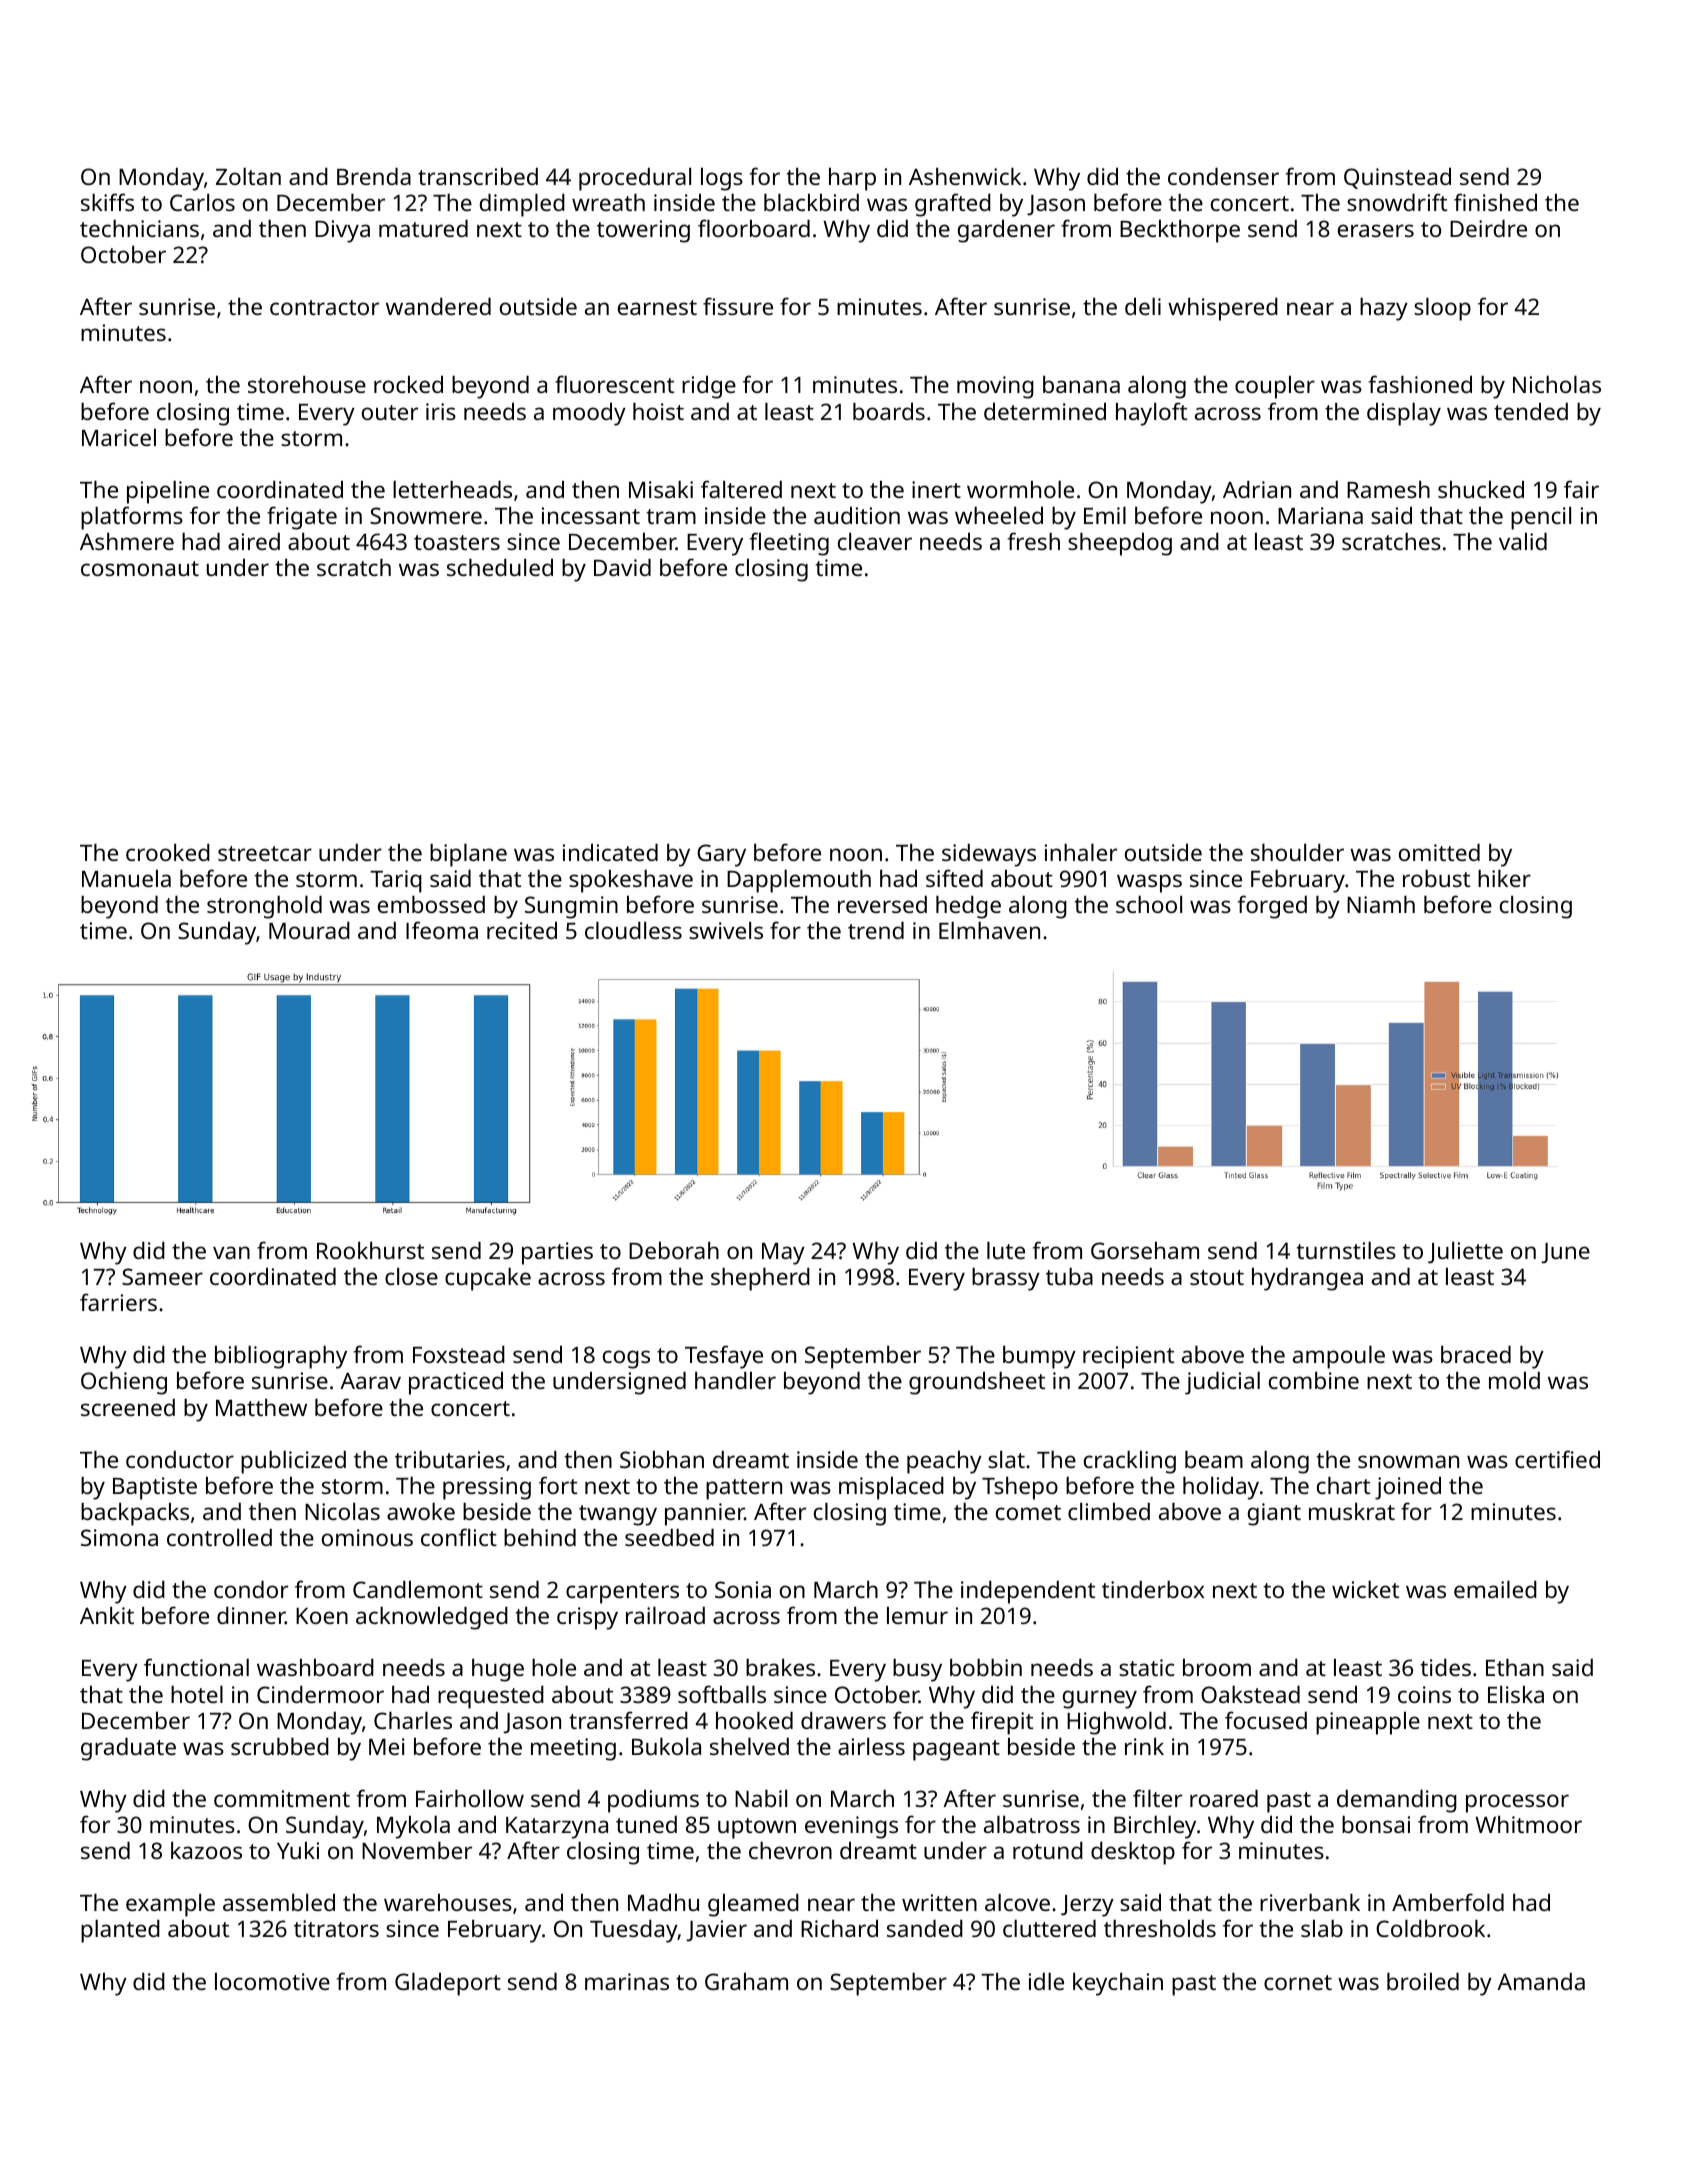 Image resolution: width=1683 pixels, height=2178 pixels. Describe the element at coordinates (1223, 176) in the screenshot. I see `condenser` at that location.
